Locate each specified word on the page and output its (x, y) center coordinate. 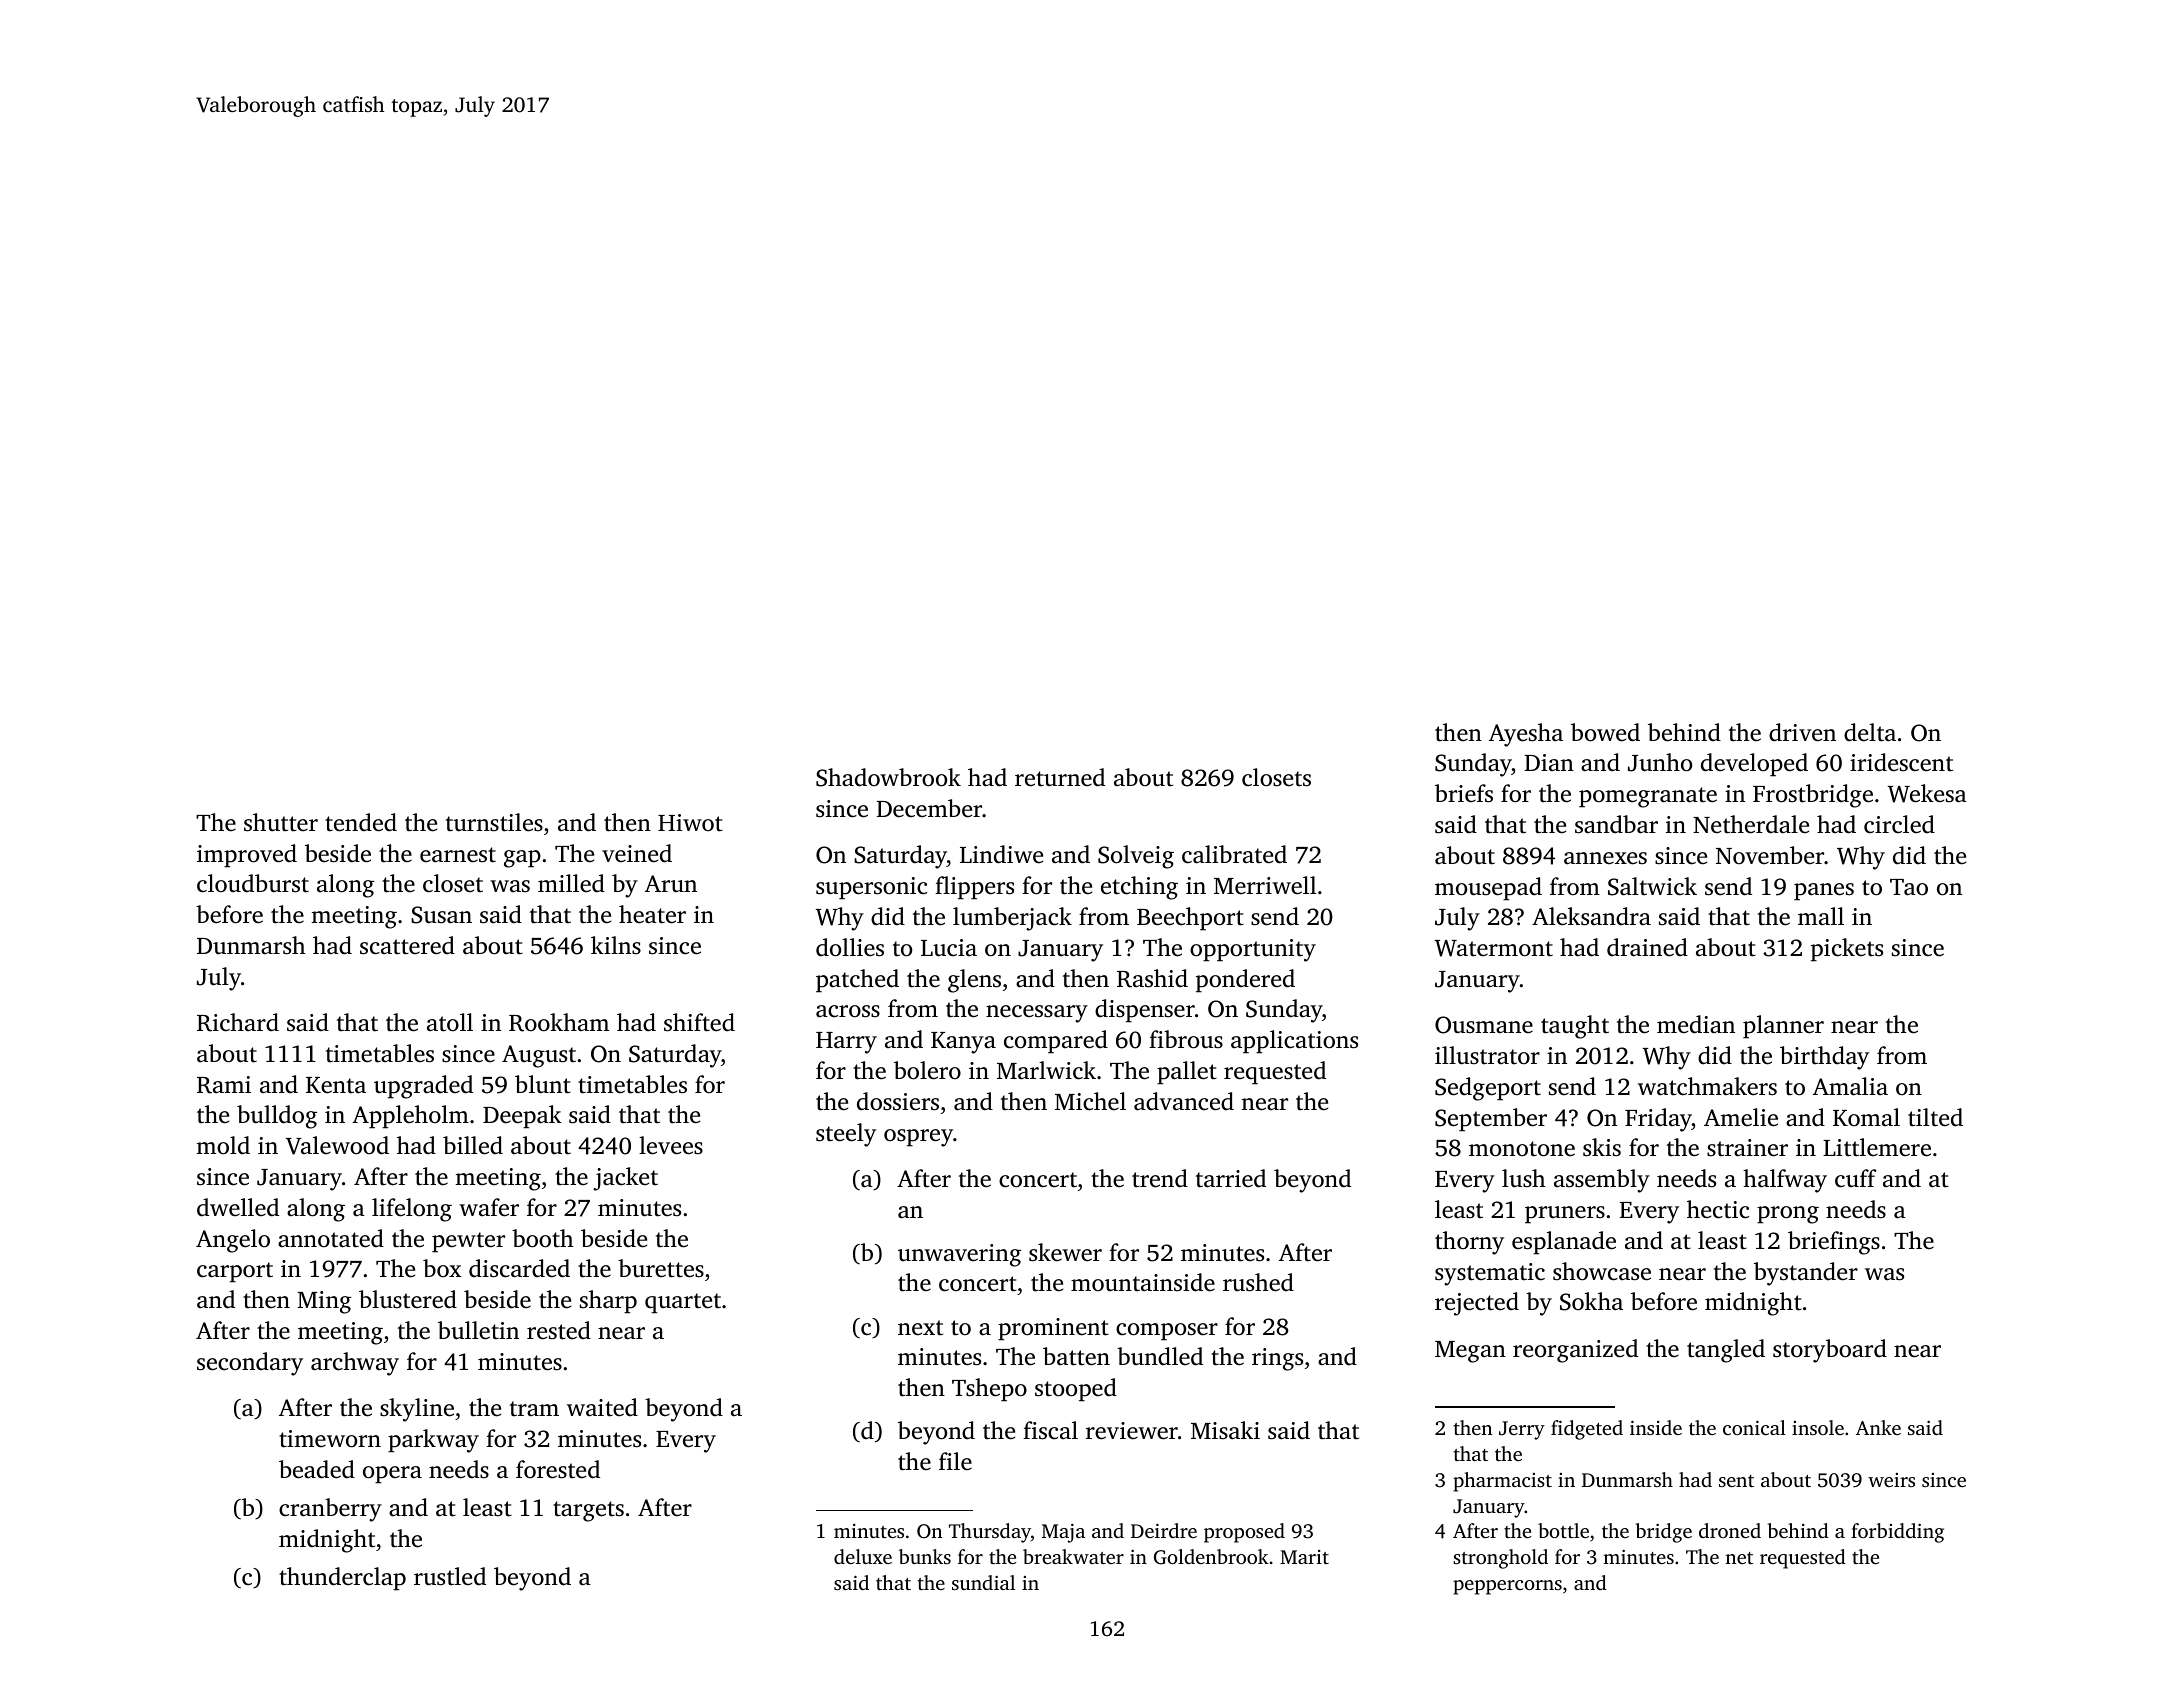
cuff (1856, 1178)
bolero (927, 1070)
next (920, 1328)
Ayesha (1526, 735)
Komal (1866, 1117)
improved (247, 856)
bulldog (277, 1117)
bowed (1605, 732)
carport (235, 1272)
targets (588, 1511)
